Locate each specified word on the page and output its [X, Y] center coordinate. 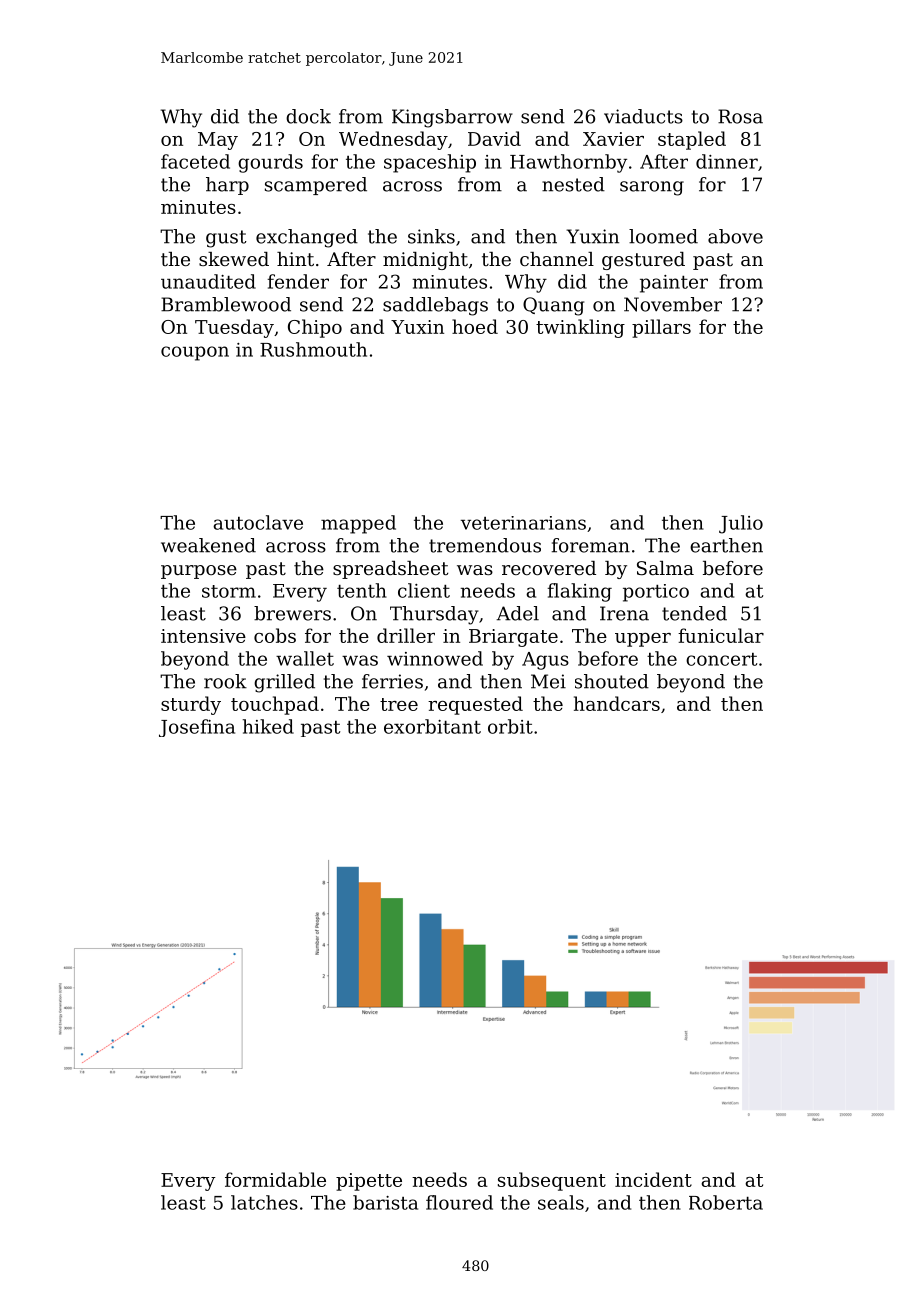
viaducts [643, 116]
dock [308, 116]
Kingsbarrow [452, 118]
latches [264, 1202]
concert [721, 659]
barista [385, 1202]
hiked [268, 726]
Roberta [726, 1202]
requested [475, 705]
